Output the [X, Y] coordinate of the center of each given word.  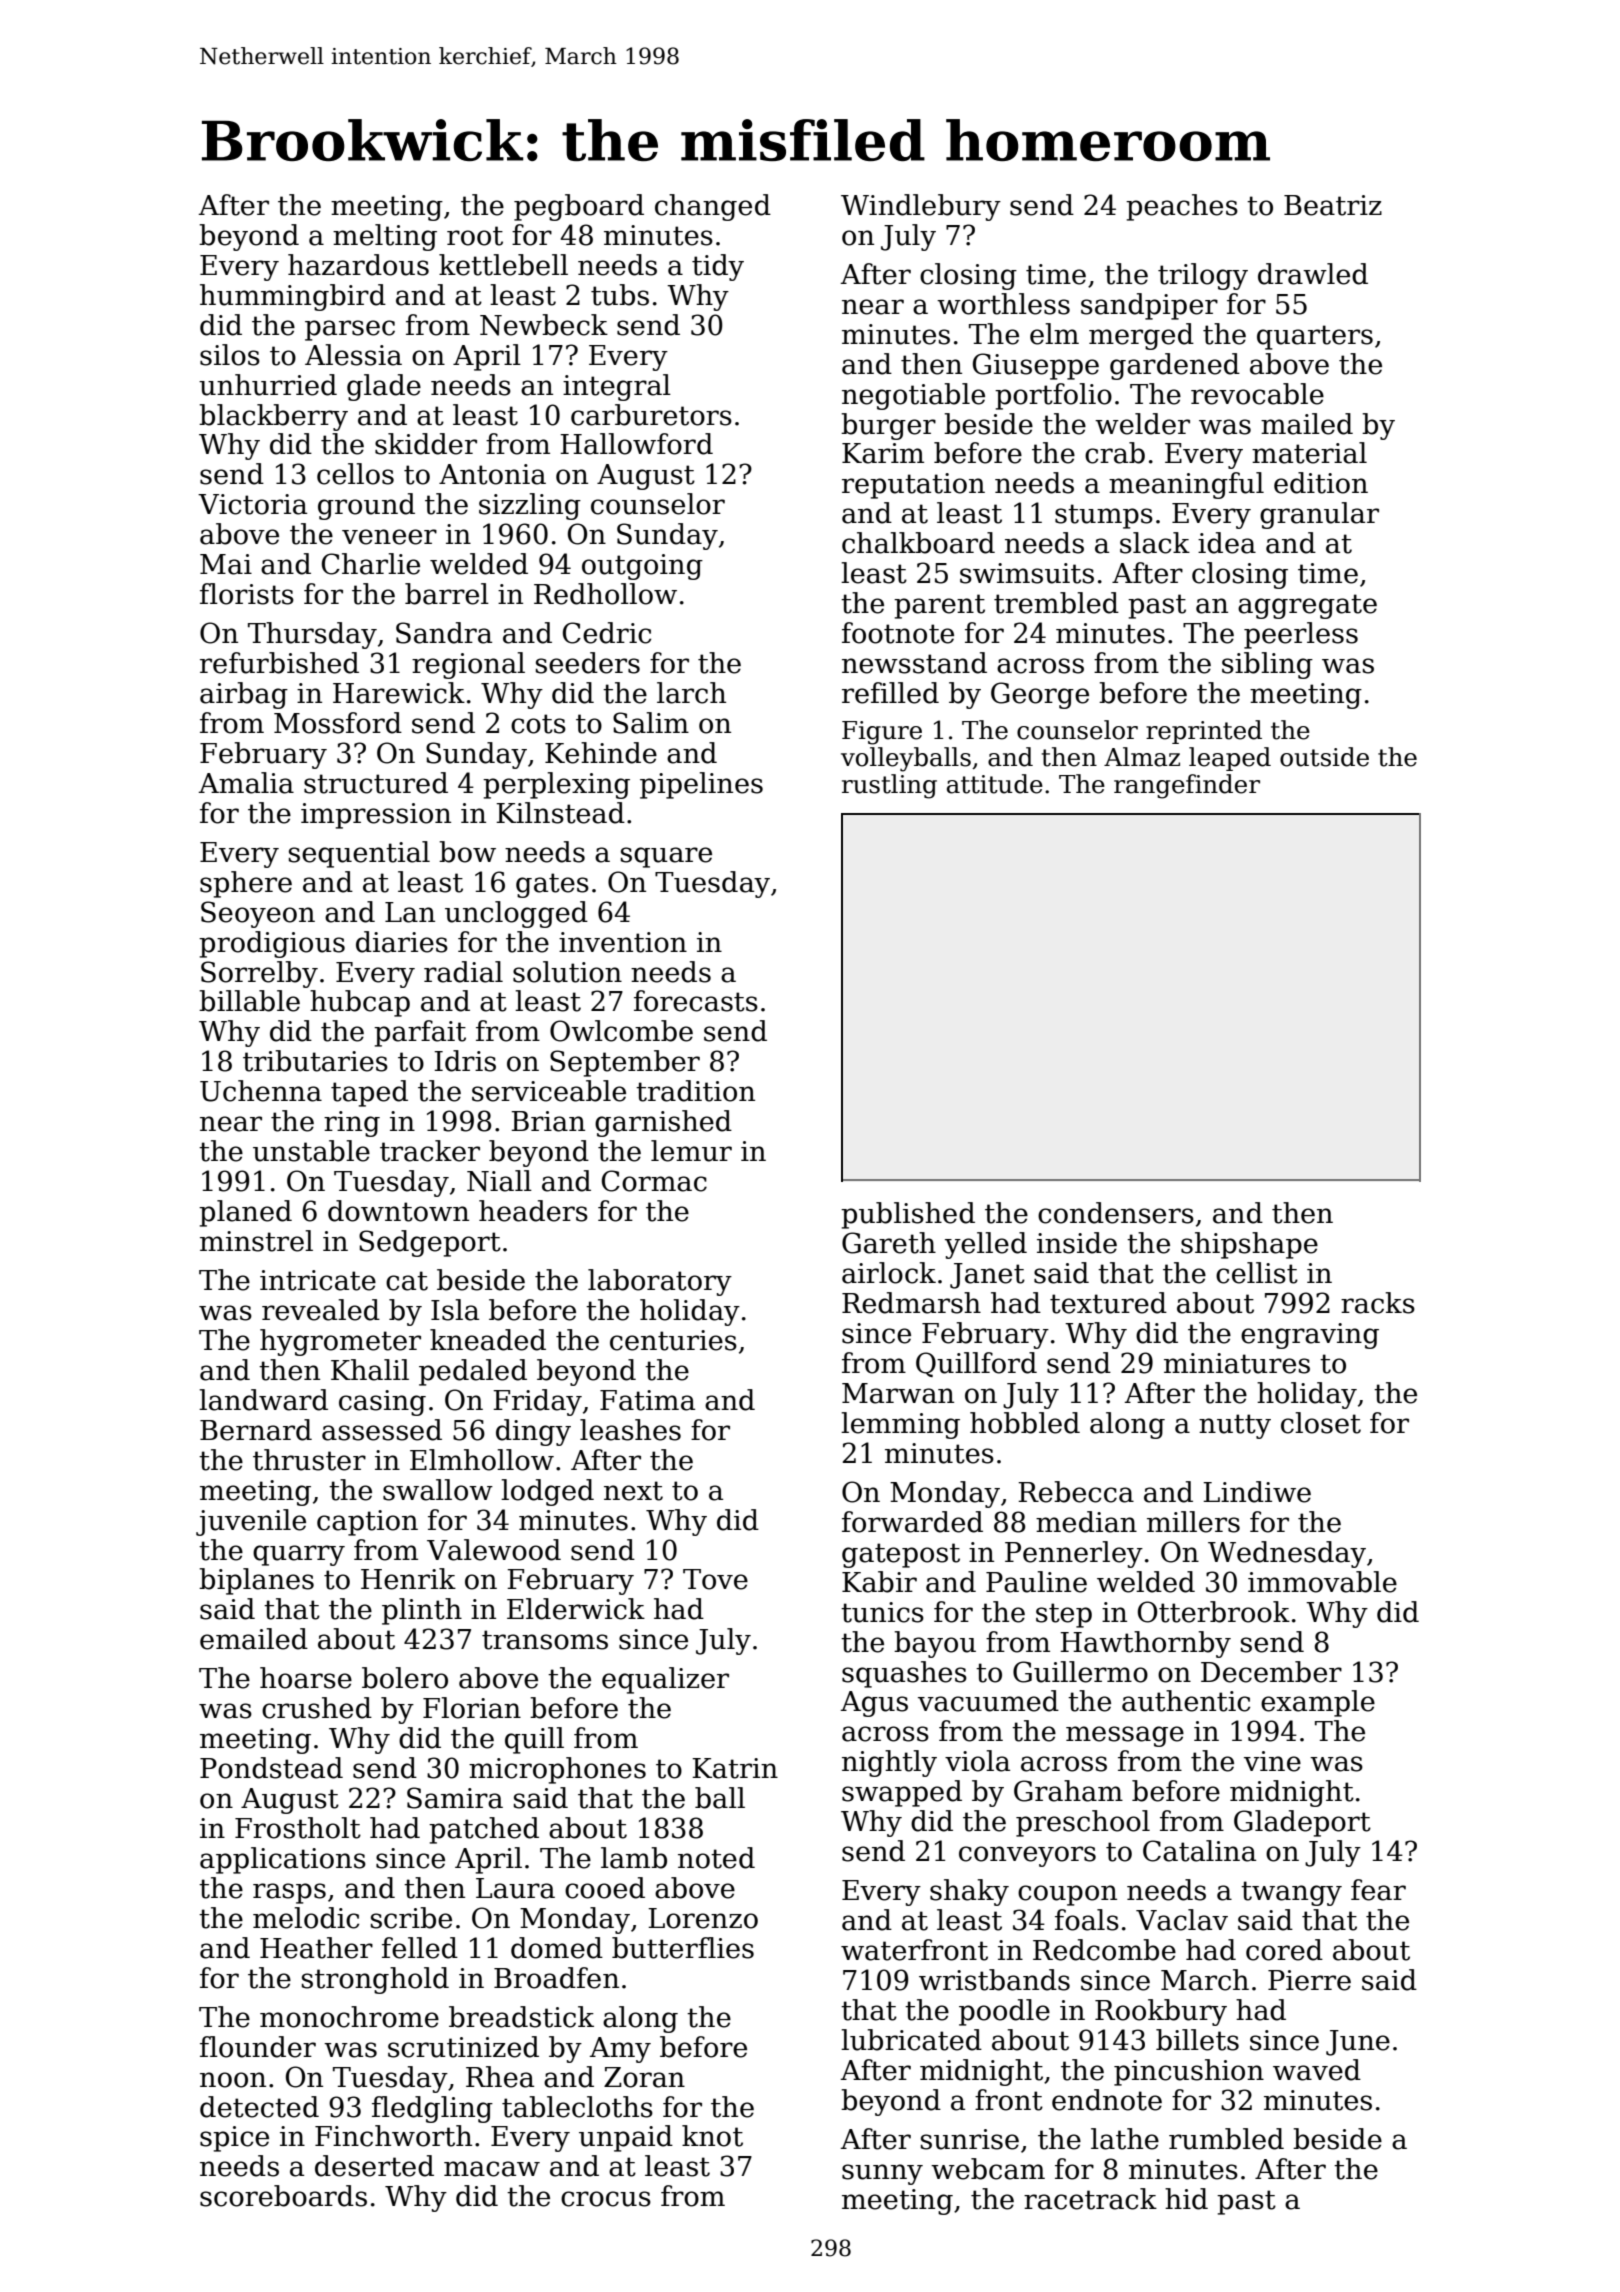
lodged [547, 1492]
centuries [673, 1340]
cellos [355, 474]
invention [623, 942]
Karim [883, 453]
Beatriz [1333, 205]
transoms [545, 1640]
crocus [606, 2199]
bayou [935, 1644]
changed [713, 207]
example [1318, 1703]
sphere [246, 884]
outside [1324, 757]
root [475, 236]
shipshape [1249, 1245]
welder [1142, 424]
